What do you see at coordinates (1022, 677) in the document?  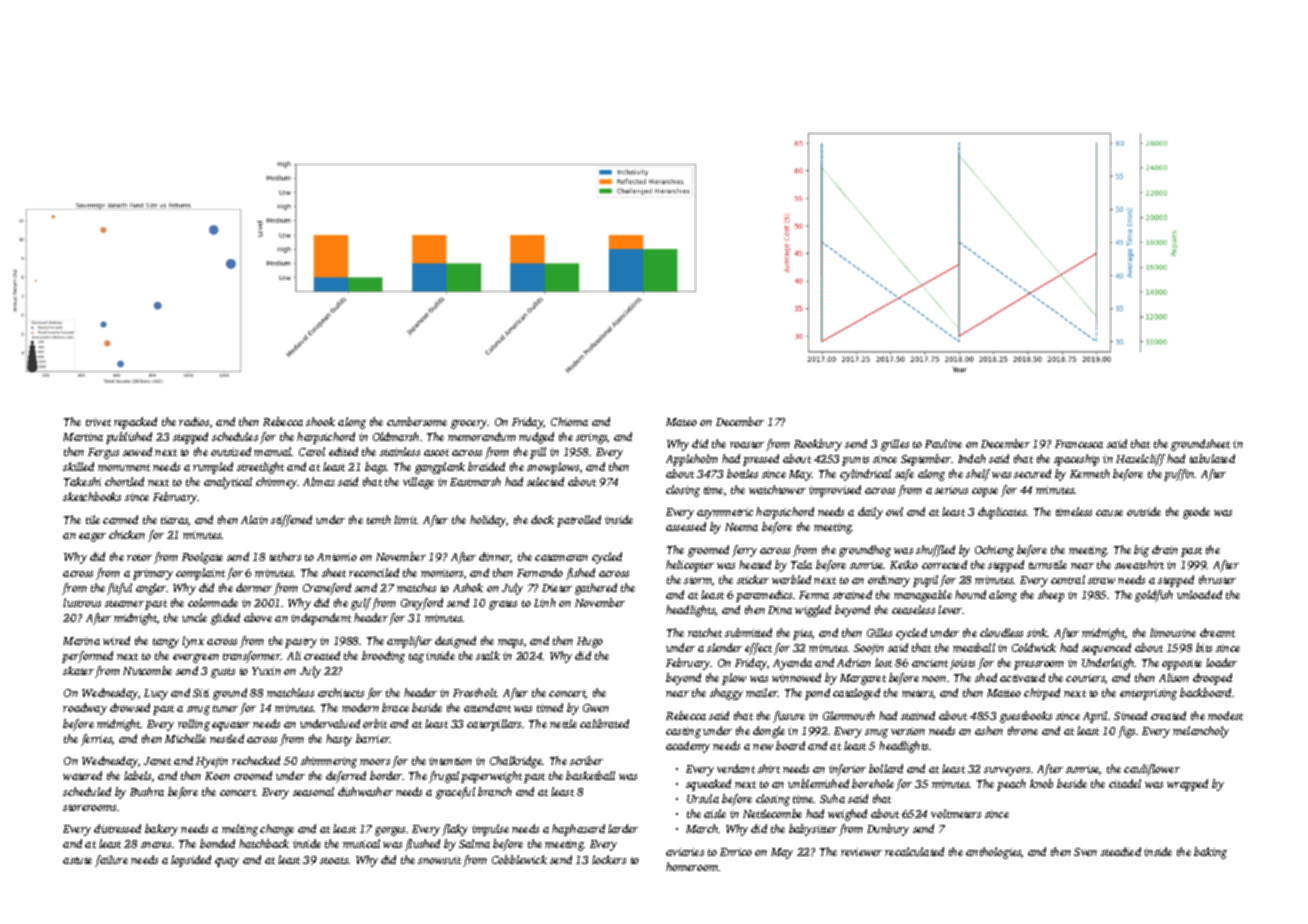 I see `activated` at bounding box center [1022, 677].
